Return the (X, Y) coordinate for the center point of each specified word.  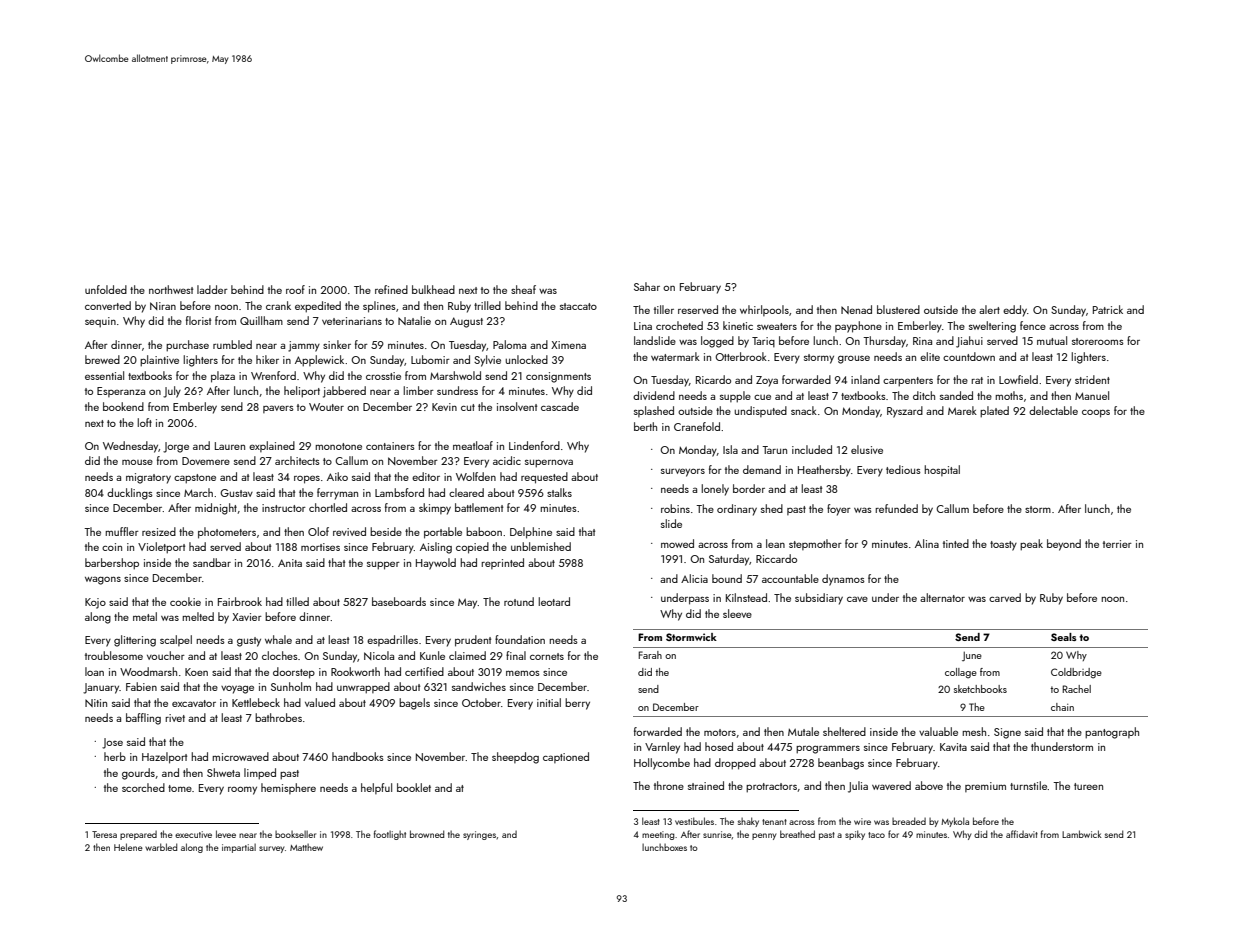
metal (145, 616)
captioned (566, 757)
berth (645, 426)
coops (1096, 413)
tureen (1088, 786)
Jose (112, 743)
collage (961, 673)
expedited (318, 307)
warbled (161, 847)
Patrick (1108, 309)
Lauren (230, 446)
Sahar (647, 286)
